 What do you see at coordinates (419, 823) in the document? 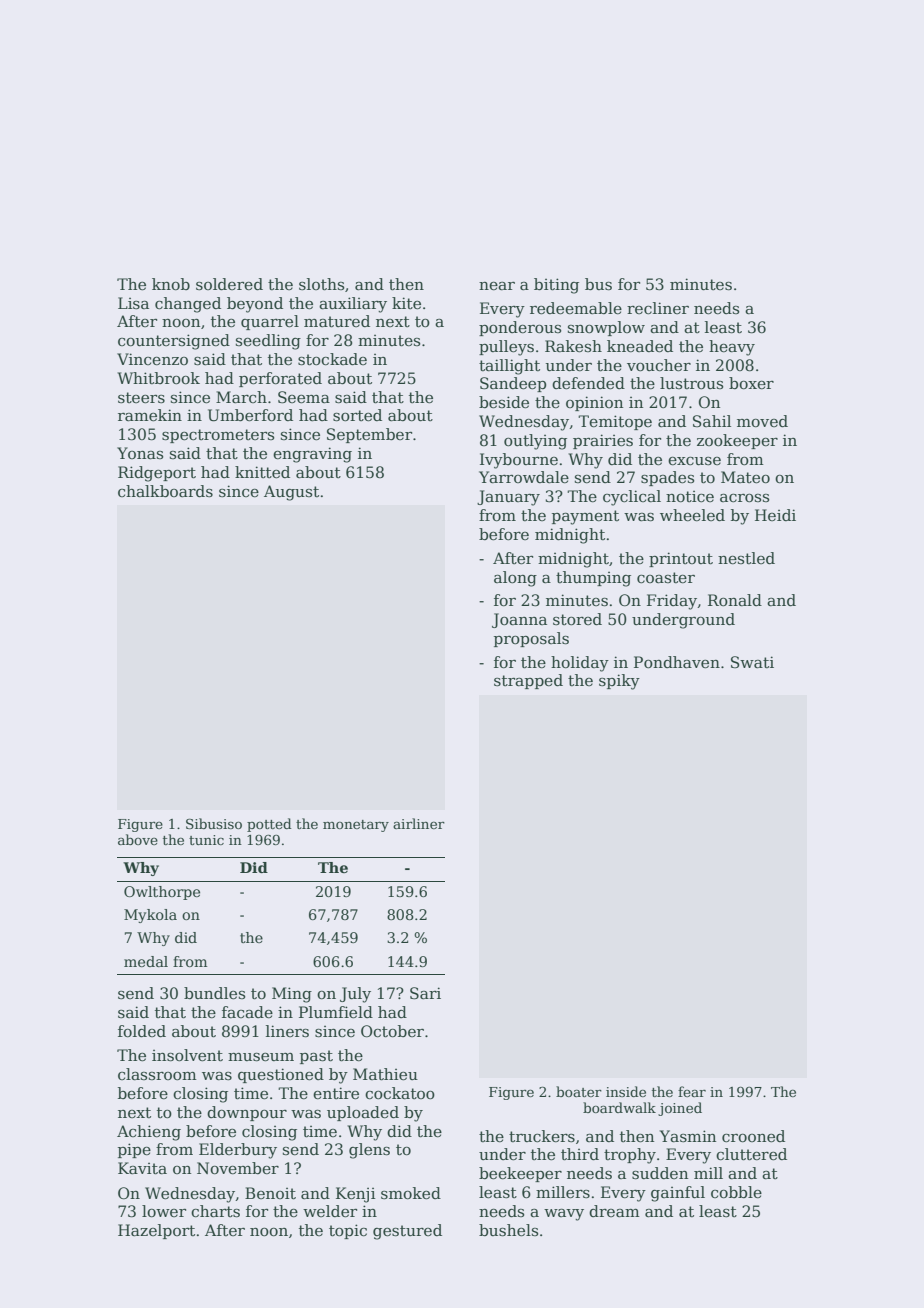
I see `airliner` at bounding box center [419, 823].
